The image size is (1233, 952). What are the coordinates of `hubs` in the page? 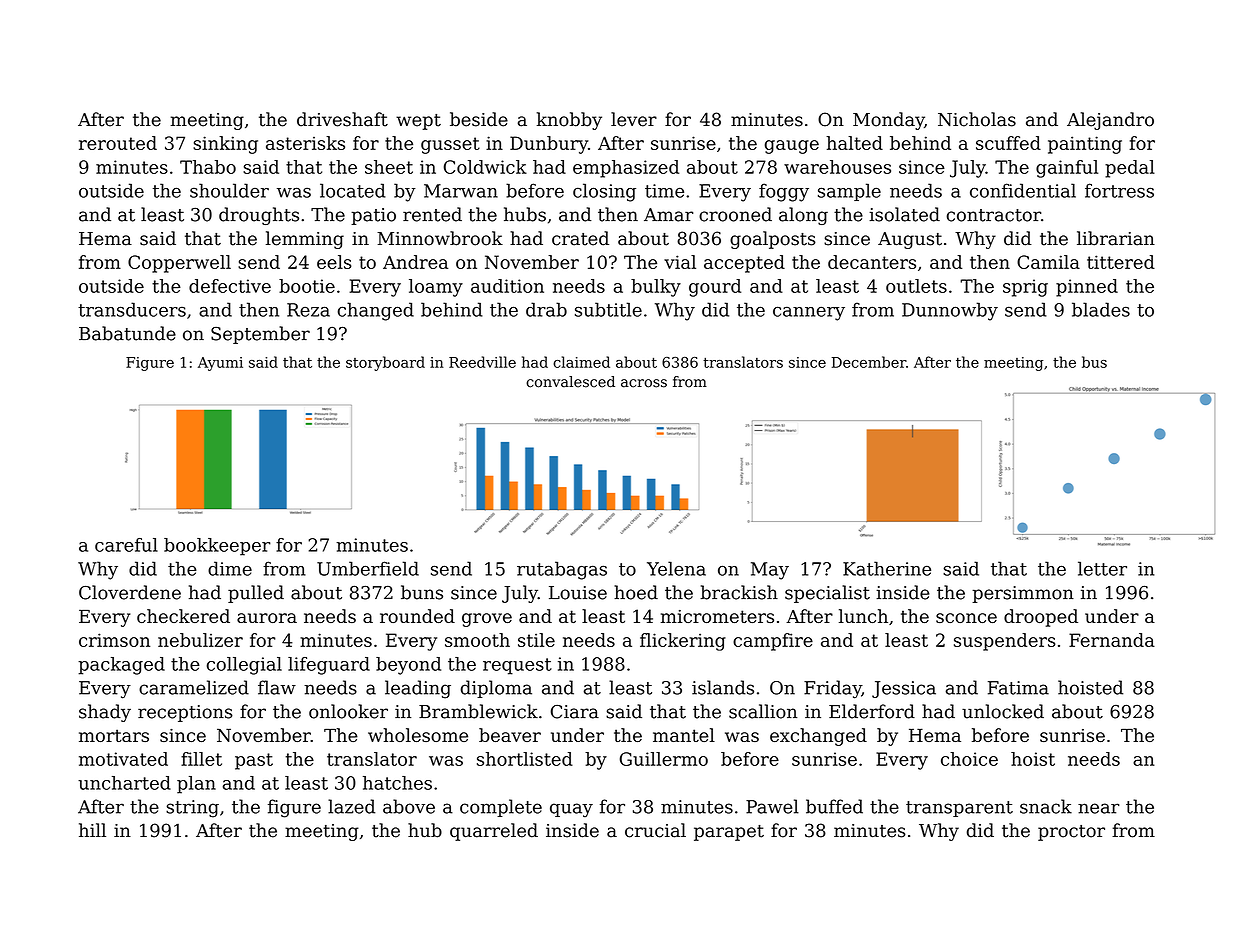 It's located at (525, 214).
